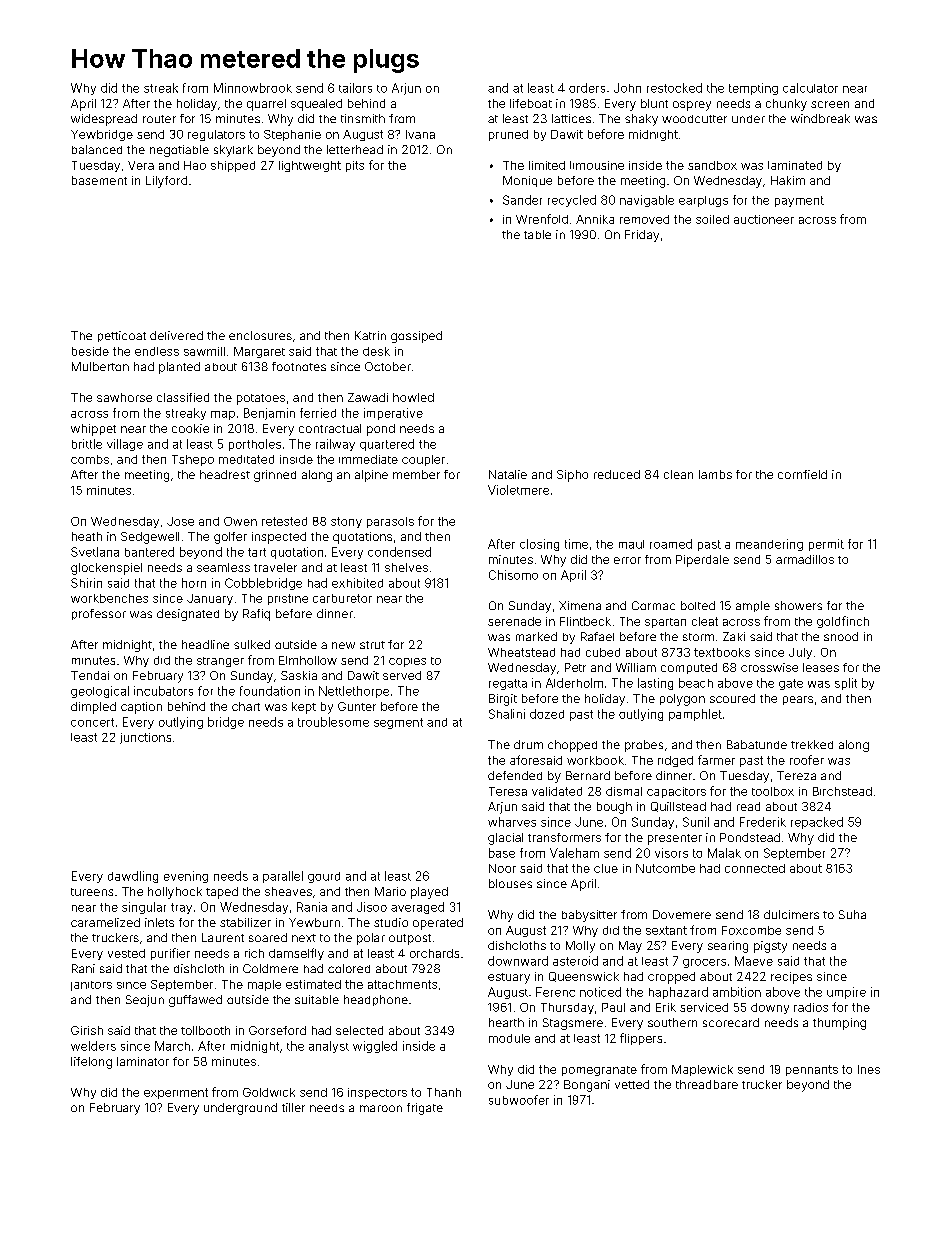 Image resolution: width=952 pixels, height=1233 pixels. Describe the element at coordinates (802, 474) in the screenshot. I see `cornfield` at that location.
